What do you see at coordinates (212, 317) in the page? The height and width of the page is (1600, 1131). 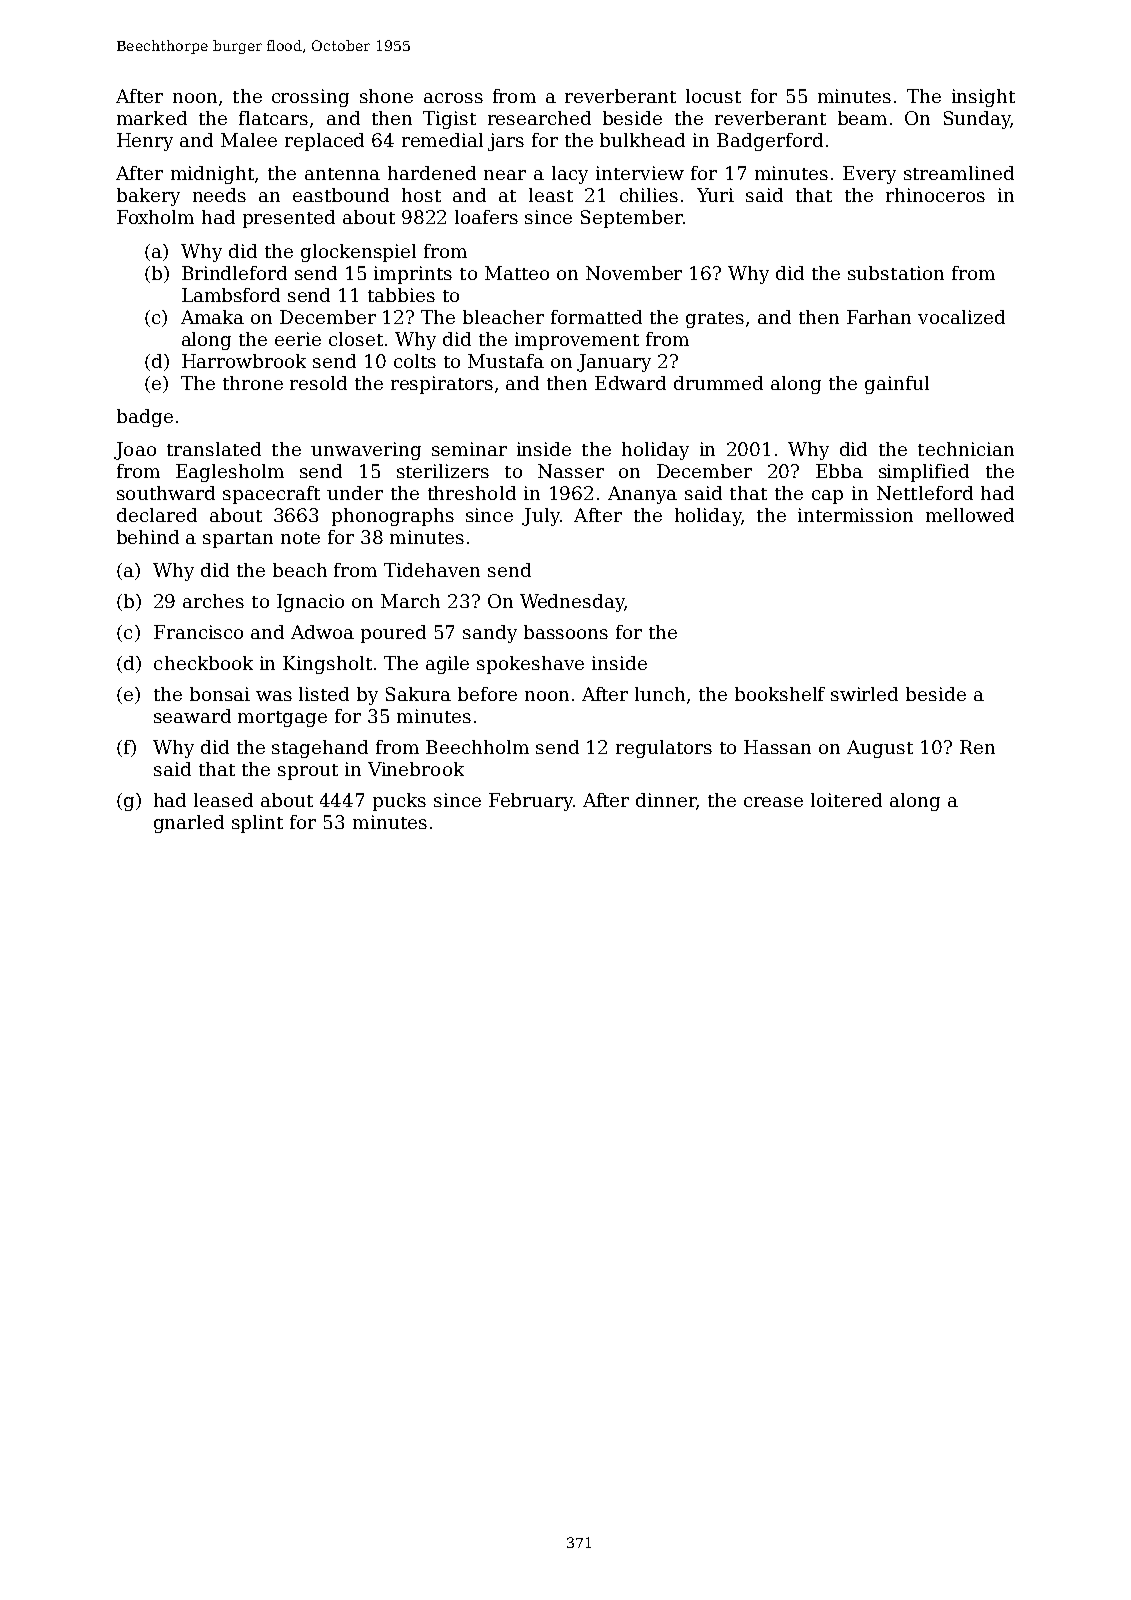 I see `Amaka` at bounding box center [212, 317].
